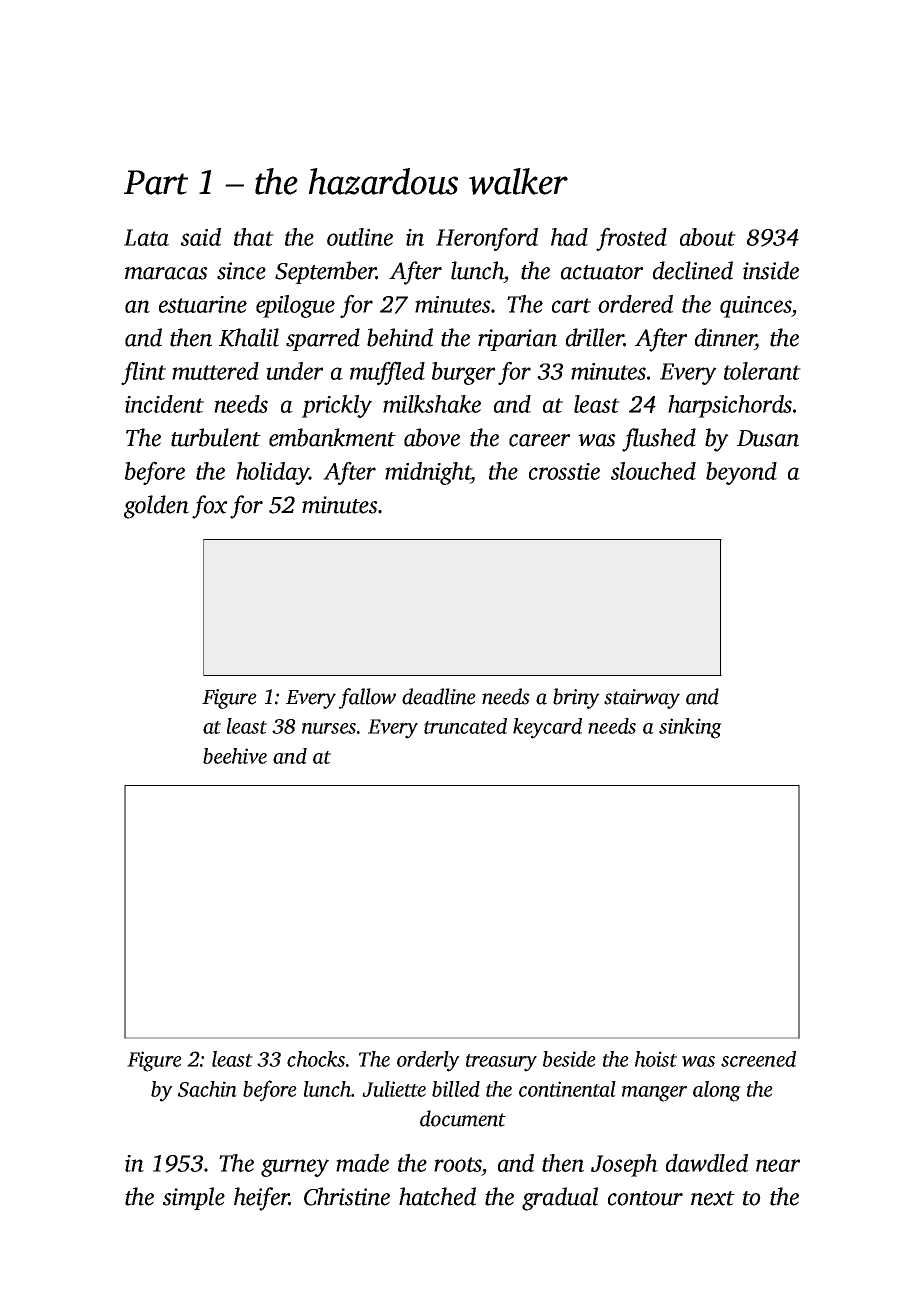 The height and width of the screenshot is (1311, 924). Describe the element at coordinates (653, 471) in the screenshot. I see `slouched` at that location.
